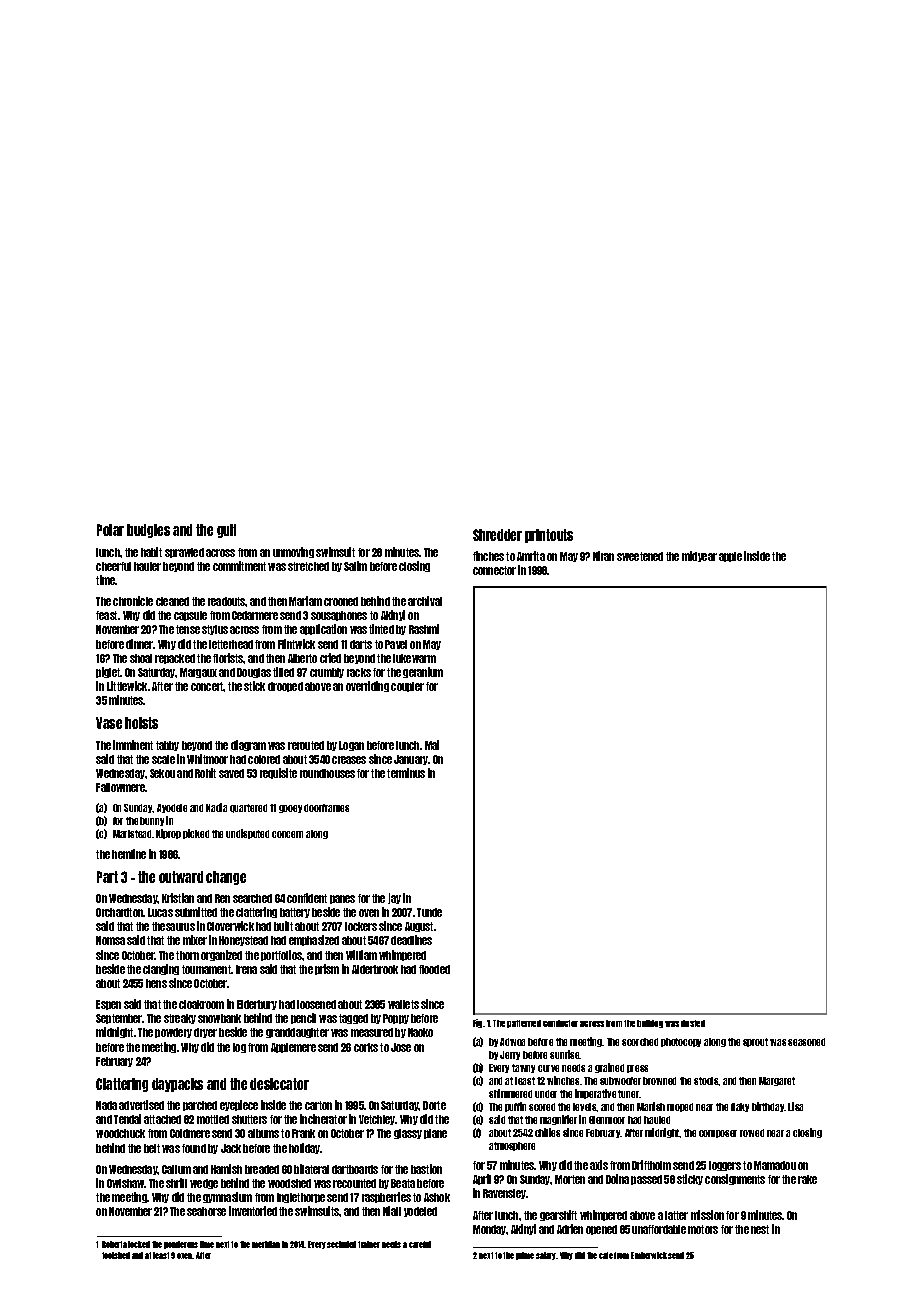 The image size is (924, 1308). Describe the element at coordinates (681, 1042) in the screenshot. I see `photocopy` at that location.
